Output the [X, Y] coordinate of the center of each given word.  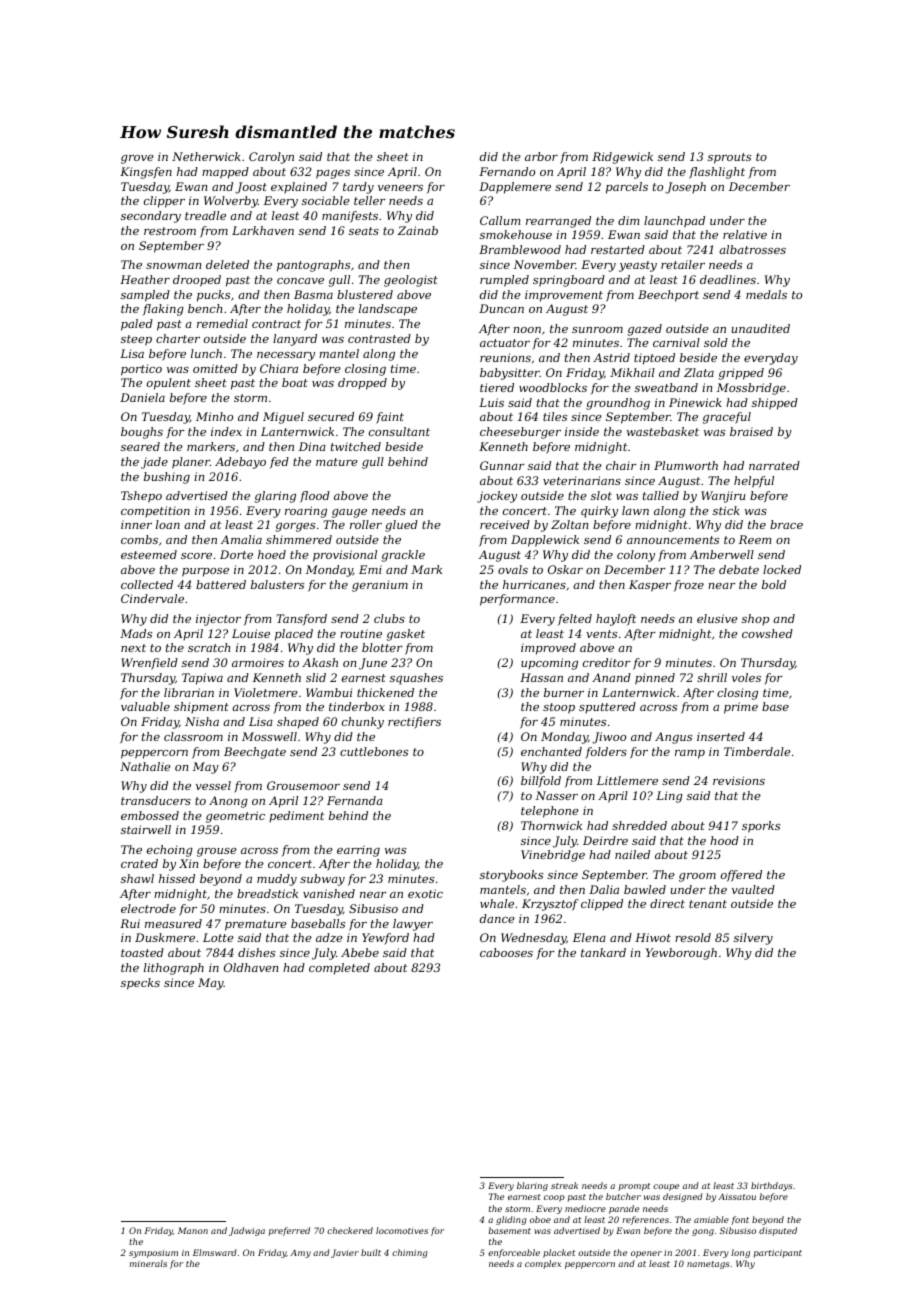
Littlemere [627, 780]
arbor [541, 156]
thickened [385, 692]
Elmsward [215, 1252]
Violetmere [266, 692]
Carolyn [271, 158]
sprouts [729, 158]
